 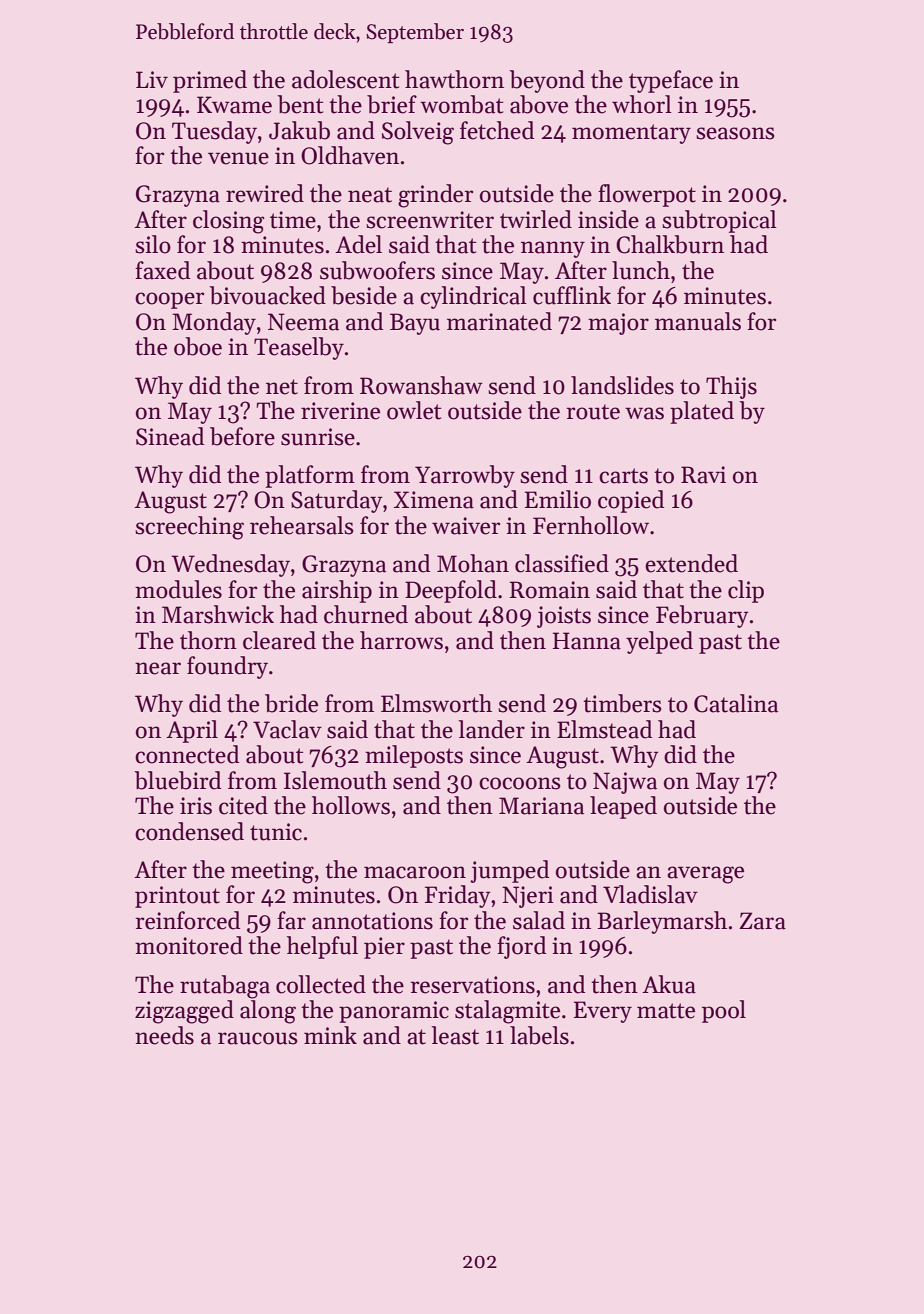 I want to click on needs, so click(x=164, y=1035).
